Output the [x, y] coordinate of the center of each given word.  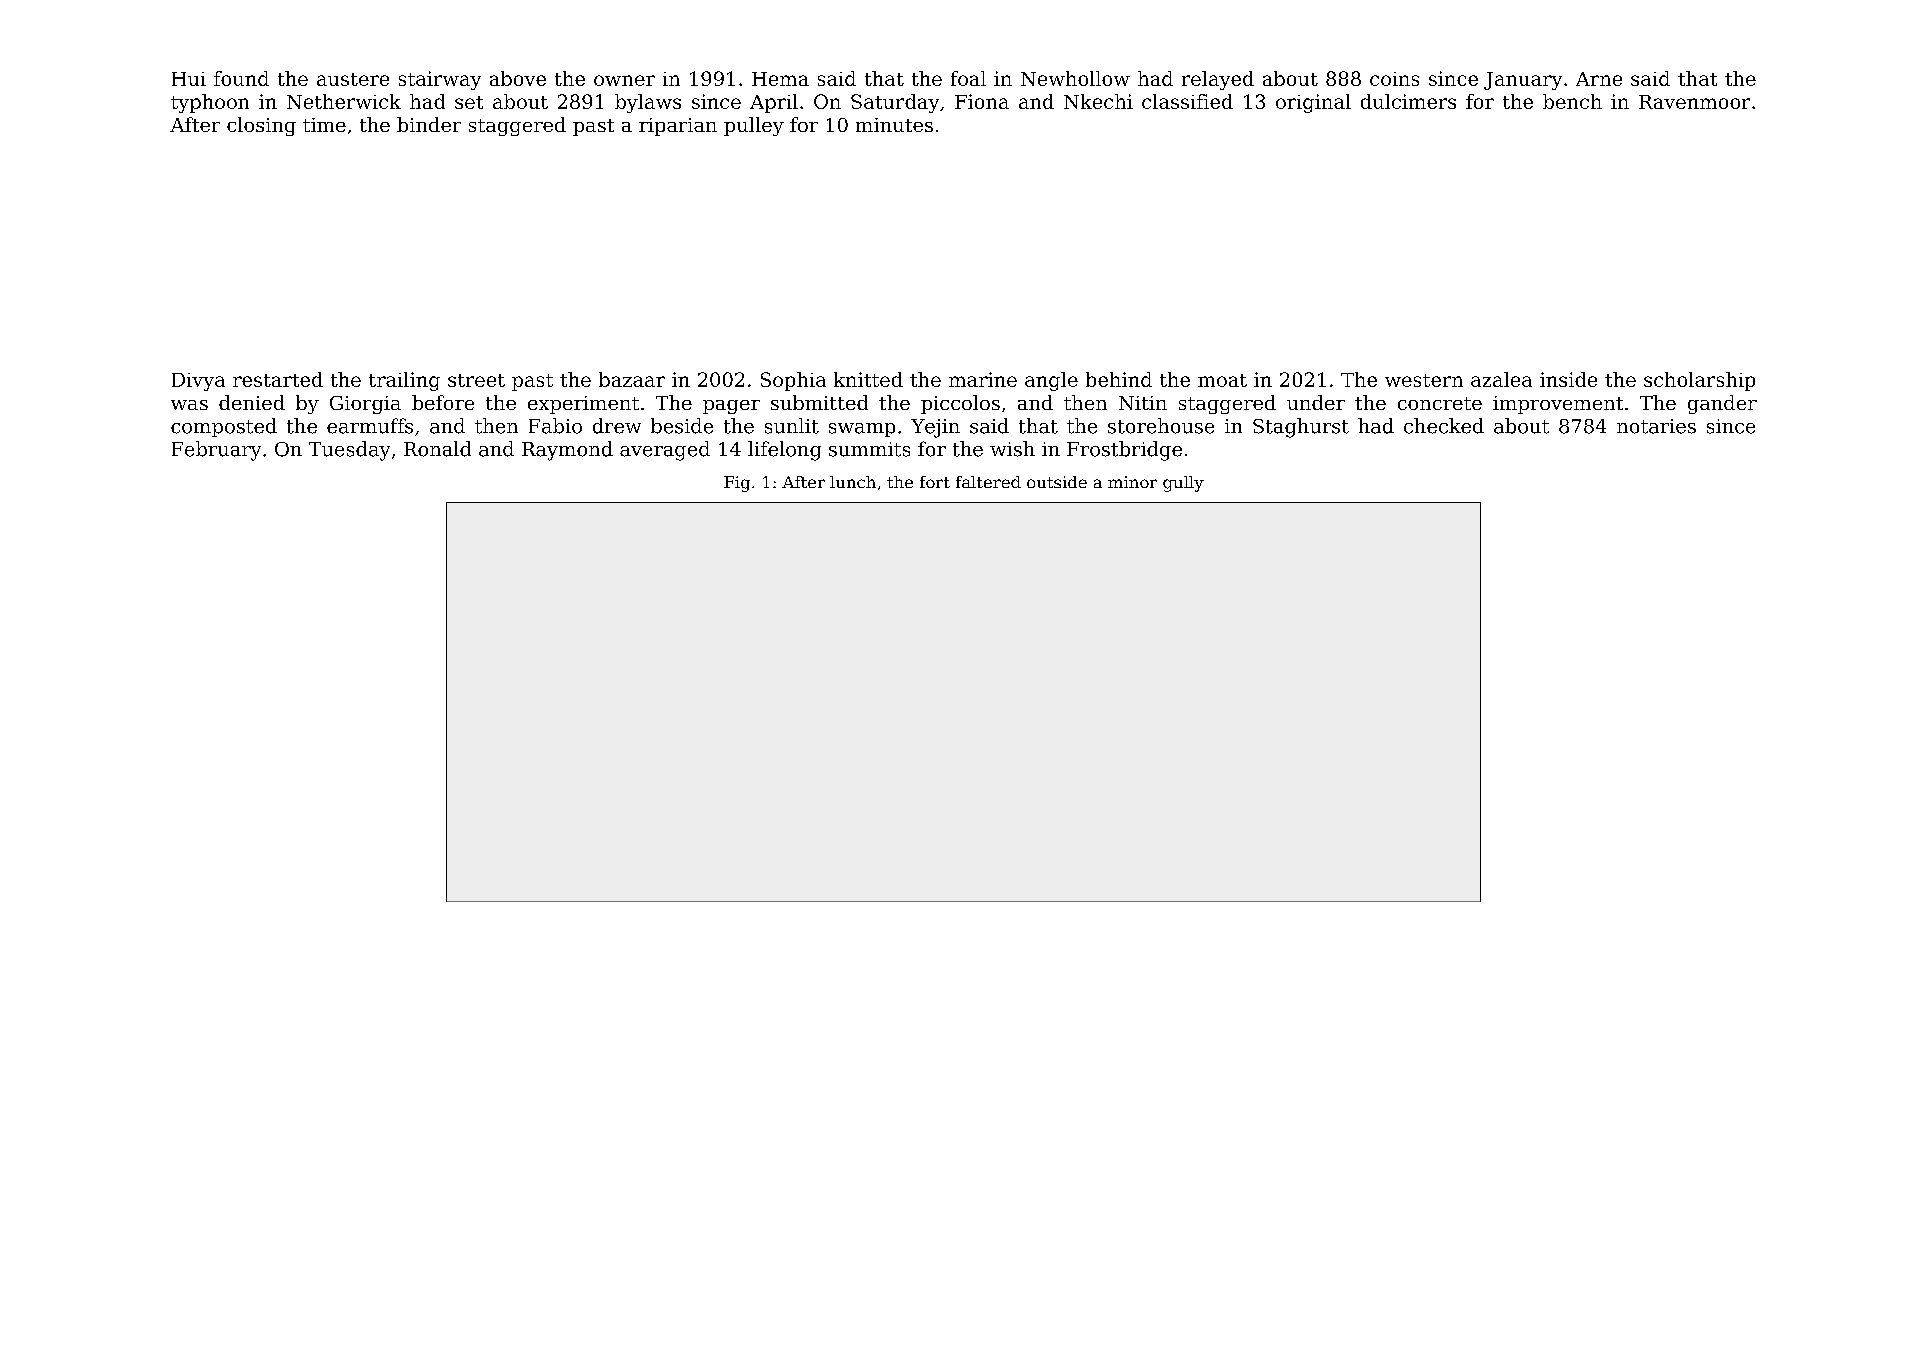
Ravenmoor [1694, 102]
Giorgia [365, 405]
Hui [189, 79]
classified [1187, 101]
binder [429, 124]
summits [869, 449]
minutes [894, 125]
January [1523, 81]
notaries [1656, 426]
